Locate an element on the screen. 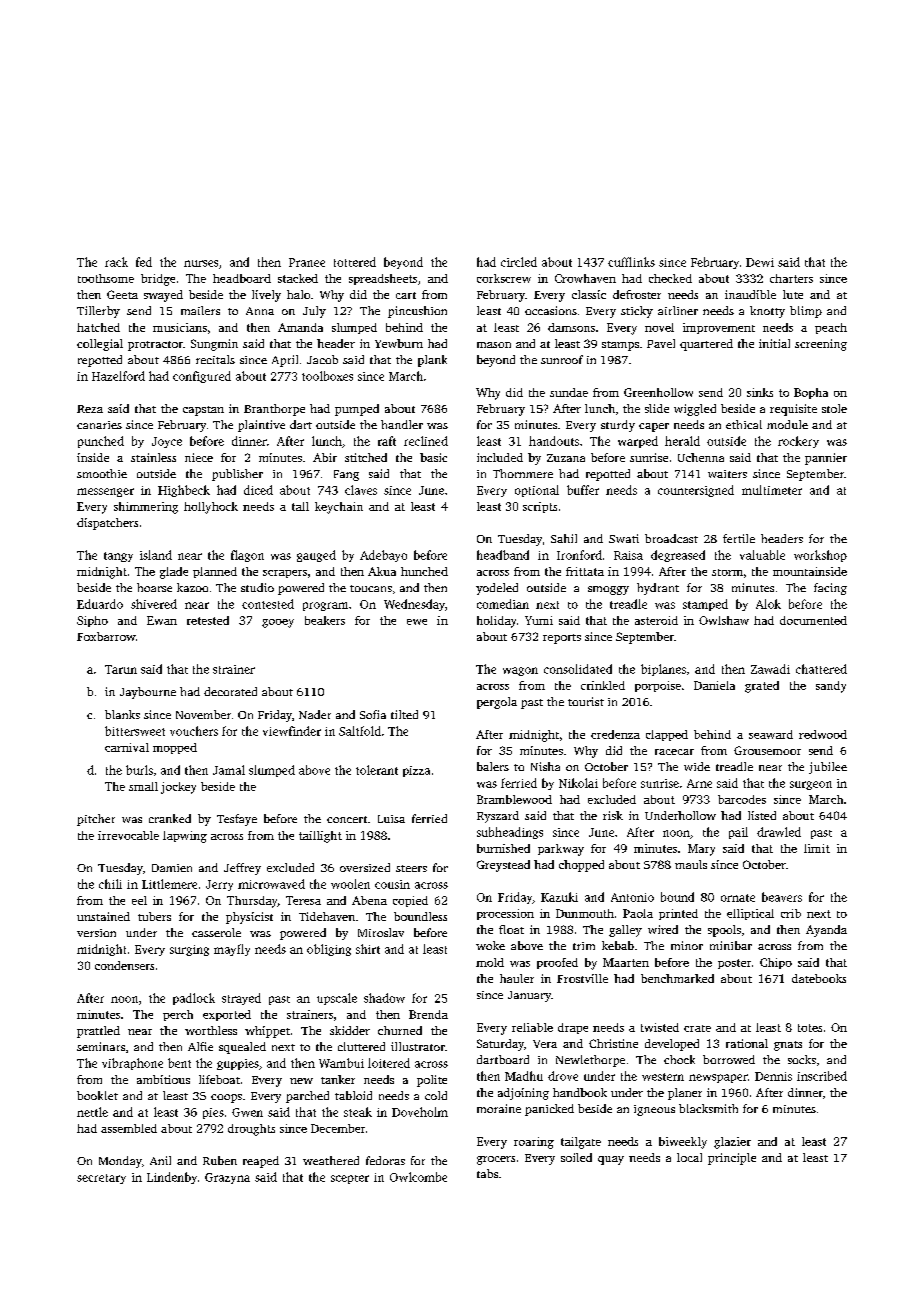  Dewi is located at coordinates (760, 262).
